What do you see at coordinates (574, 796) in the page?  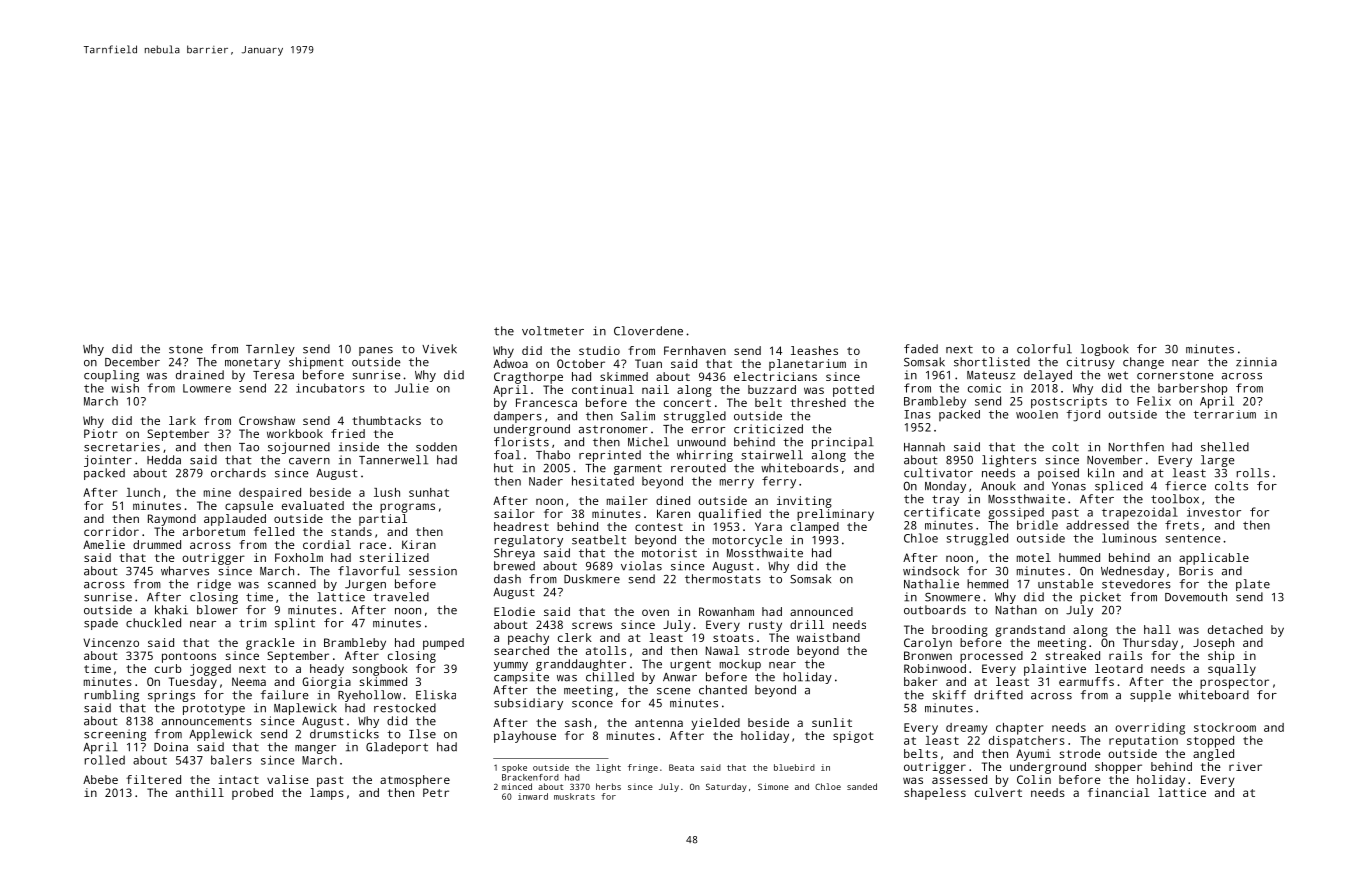 I see `muskrats` at bounding box center [574, 796].
